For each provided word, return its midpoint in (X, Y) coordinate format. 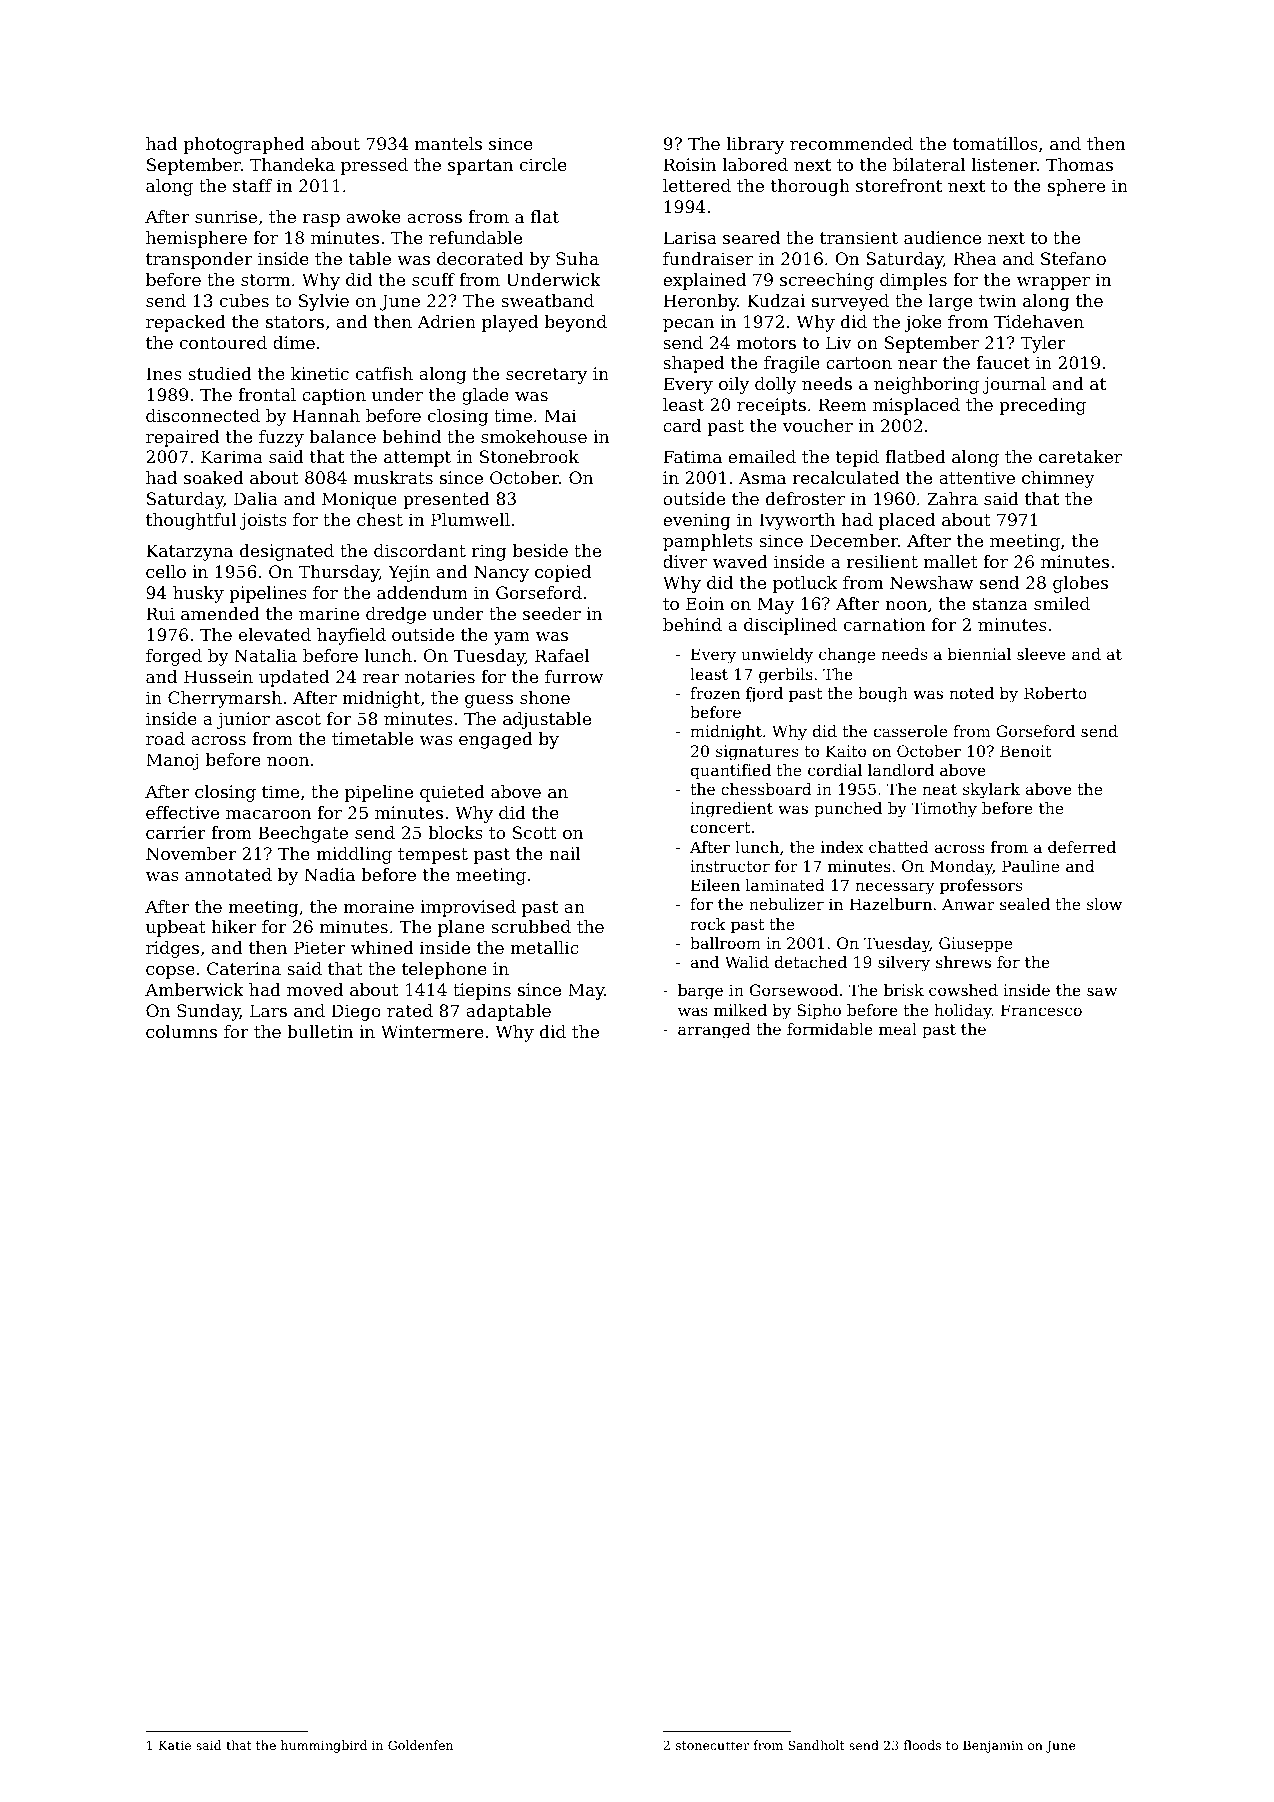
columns (181, 1031)
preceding (1042, 406)
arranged (714, 1031)
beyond (576, 323)
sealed (1025, 904)
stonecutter (712, 1745)
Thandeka (292, 164)
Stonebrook (529, 456)
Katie (175, 1745)
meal (898, 1029)
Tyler (1043, 344)
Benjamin (993, 1746)
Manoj (172, 761)
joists (263, 521)
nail (565, 853)
